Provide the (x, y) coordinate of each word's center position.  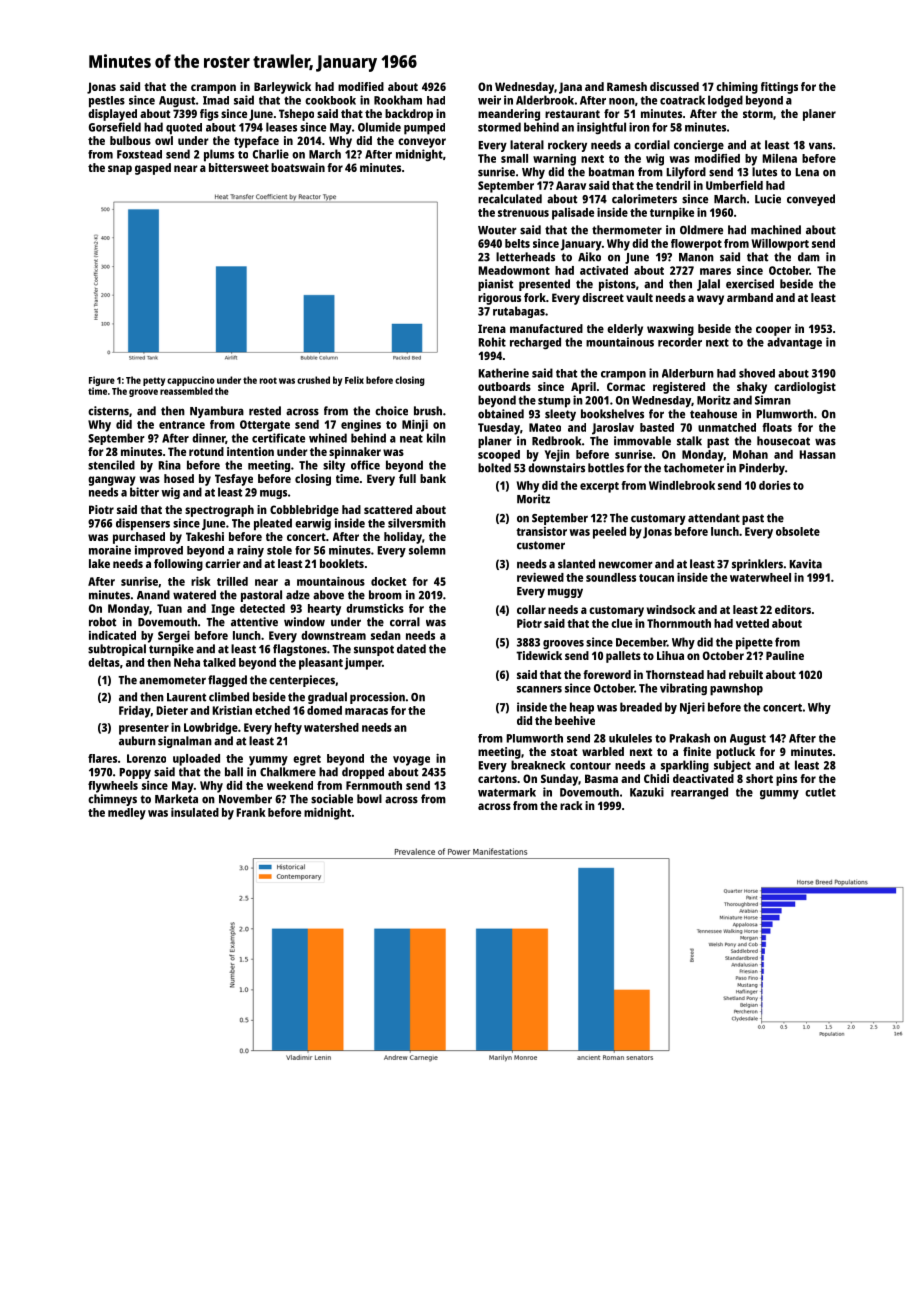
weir (489, 100)
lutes (764, 172)
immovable (642, 441)
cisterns (108, 411)
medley (127, 814)
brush (428, 411)
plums (219, 155)
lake (99, 563)
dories (775, 485)
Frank (251, 812)
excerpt (599, 487)
